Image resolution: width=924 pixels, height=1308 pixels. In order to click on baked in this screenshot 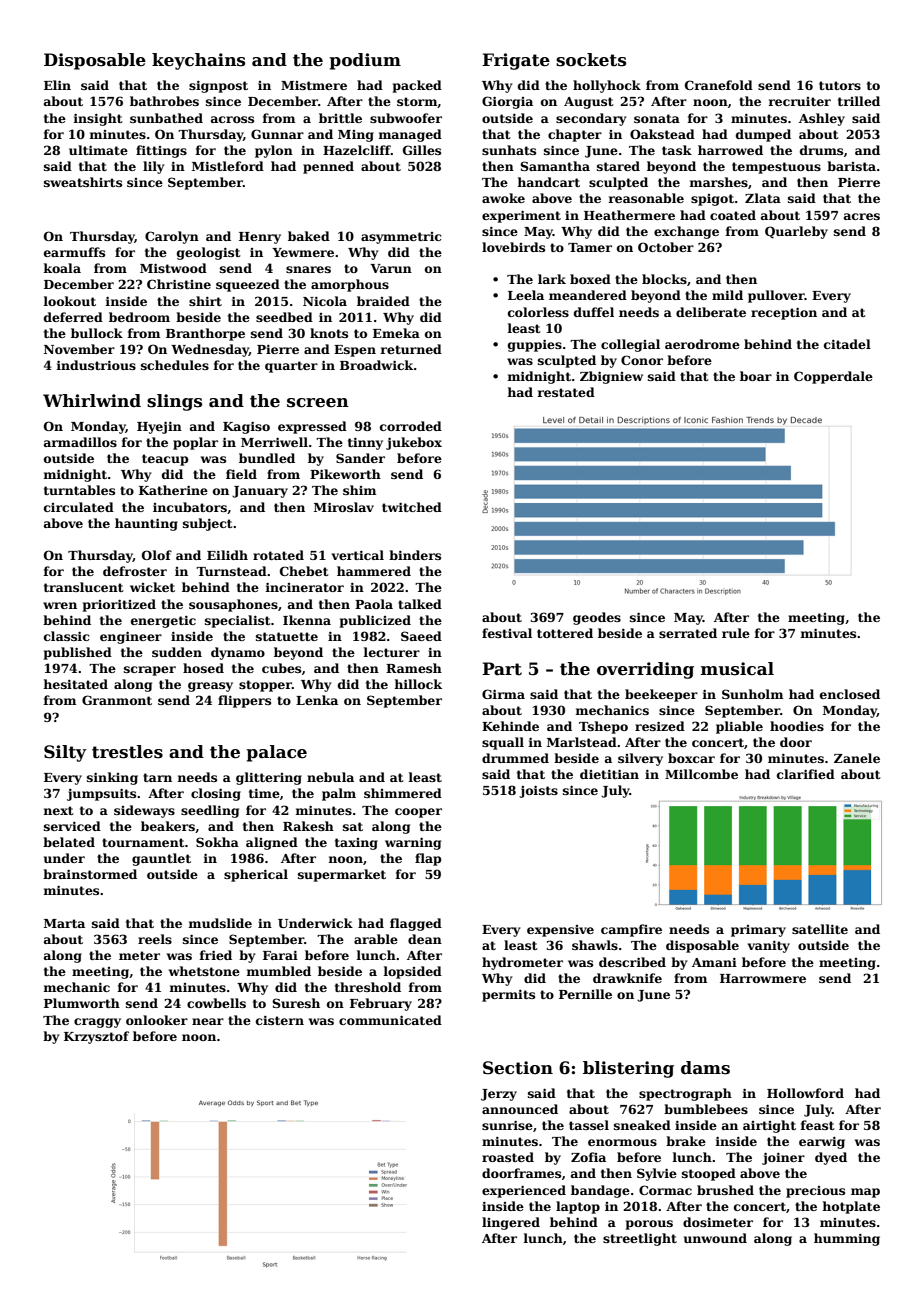, I will do `click(309, 236)`.
